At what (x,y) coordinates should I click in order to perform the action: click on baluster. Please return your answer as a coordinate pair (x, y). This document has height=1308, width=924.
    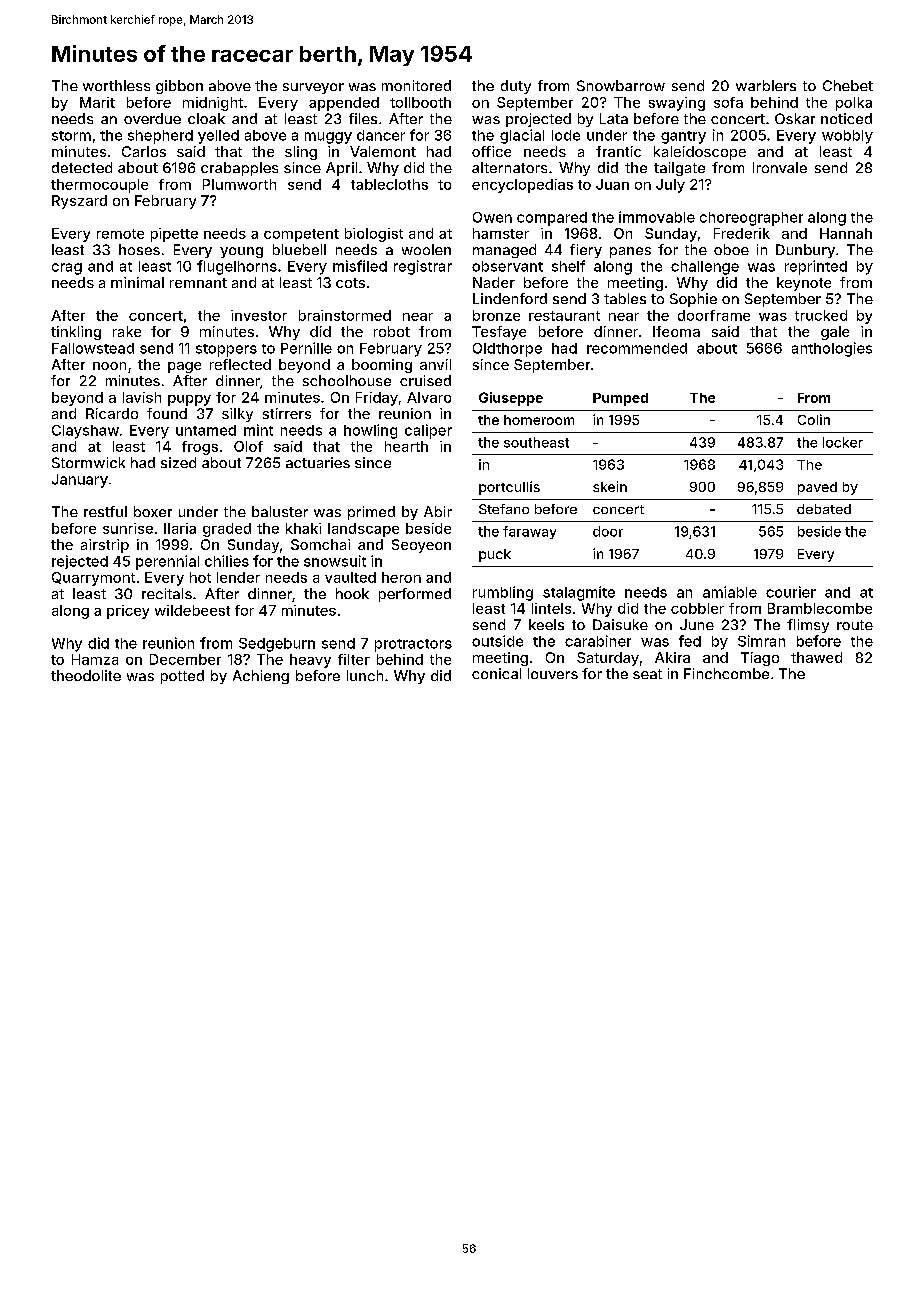
    Looking at the image, I should click on (280, 511).
